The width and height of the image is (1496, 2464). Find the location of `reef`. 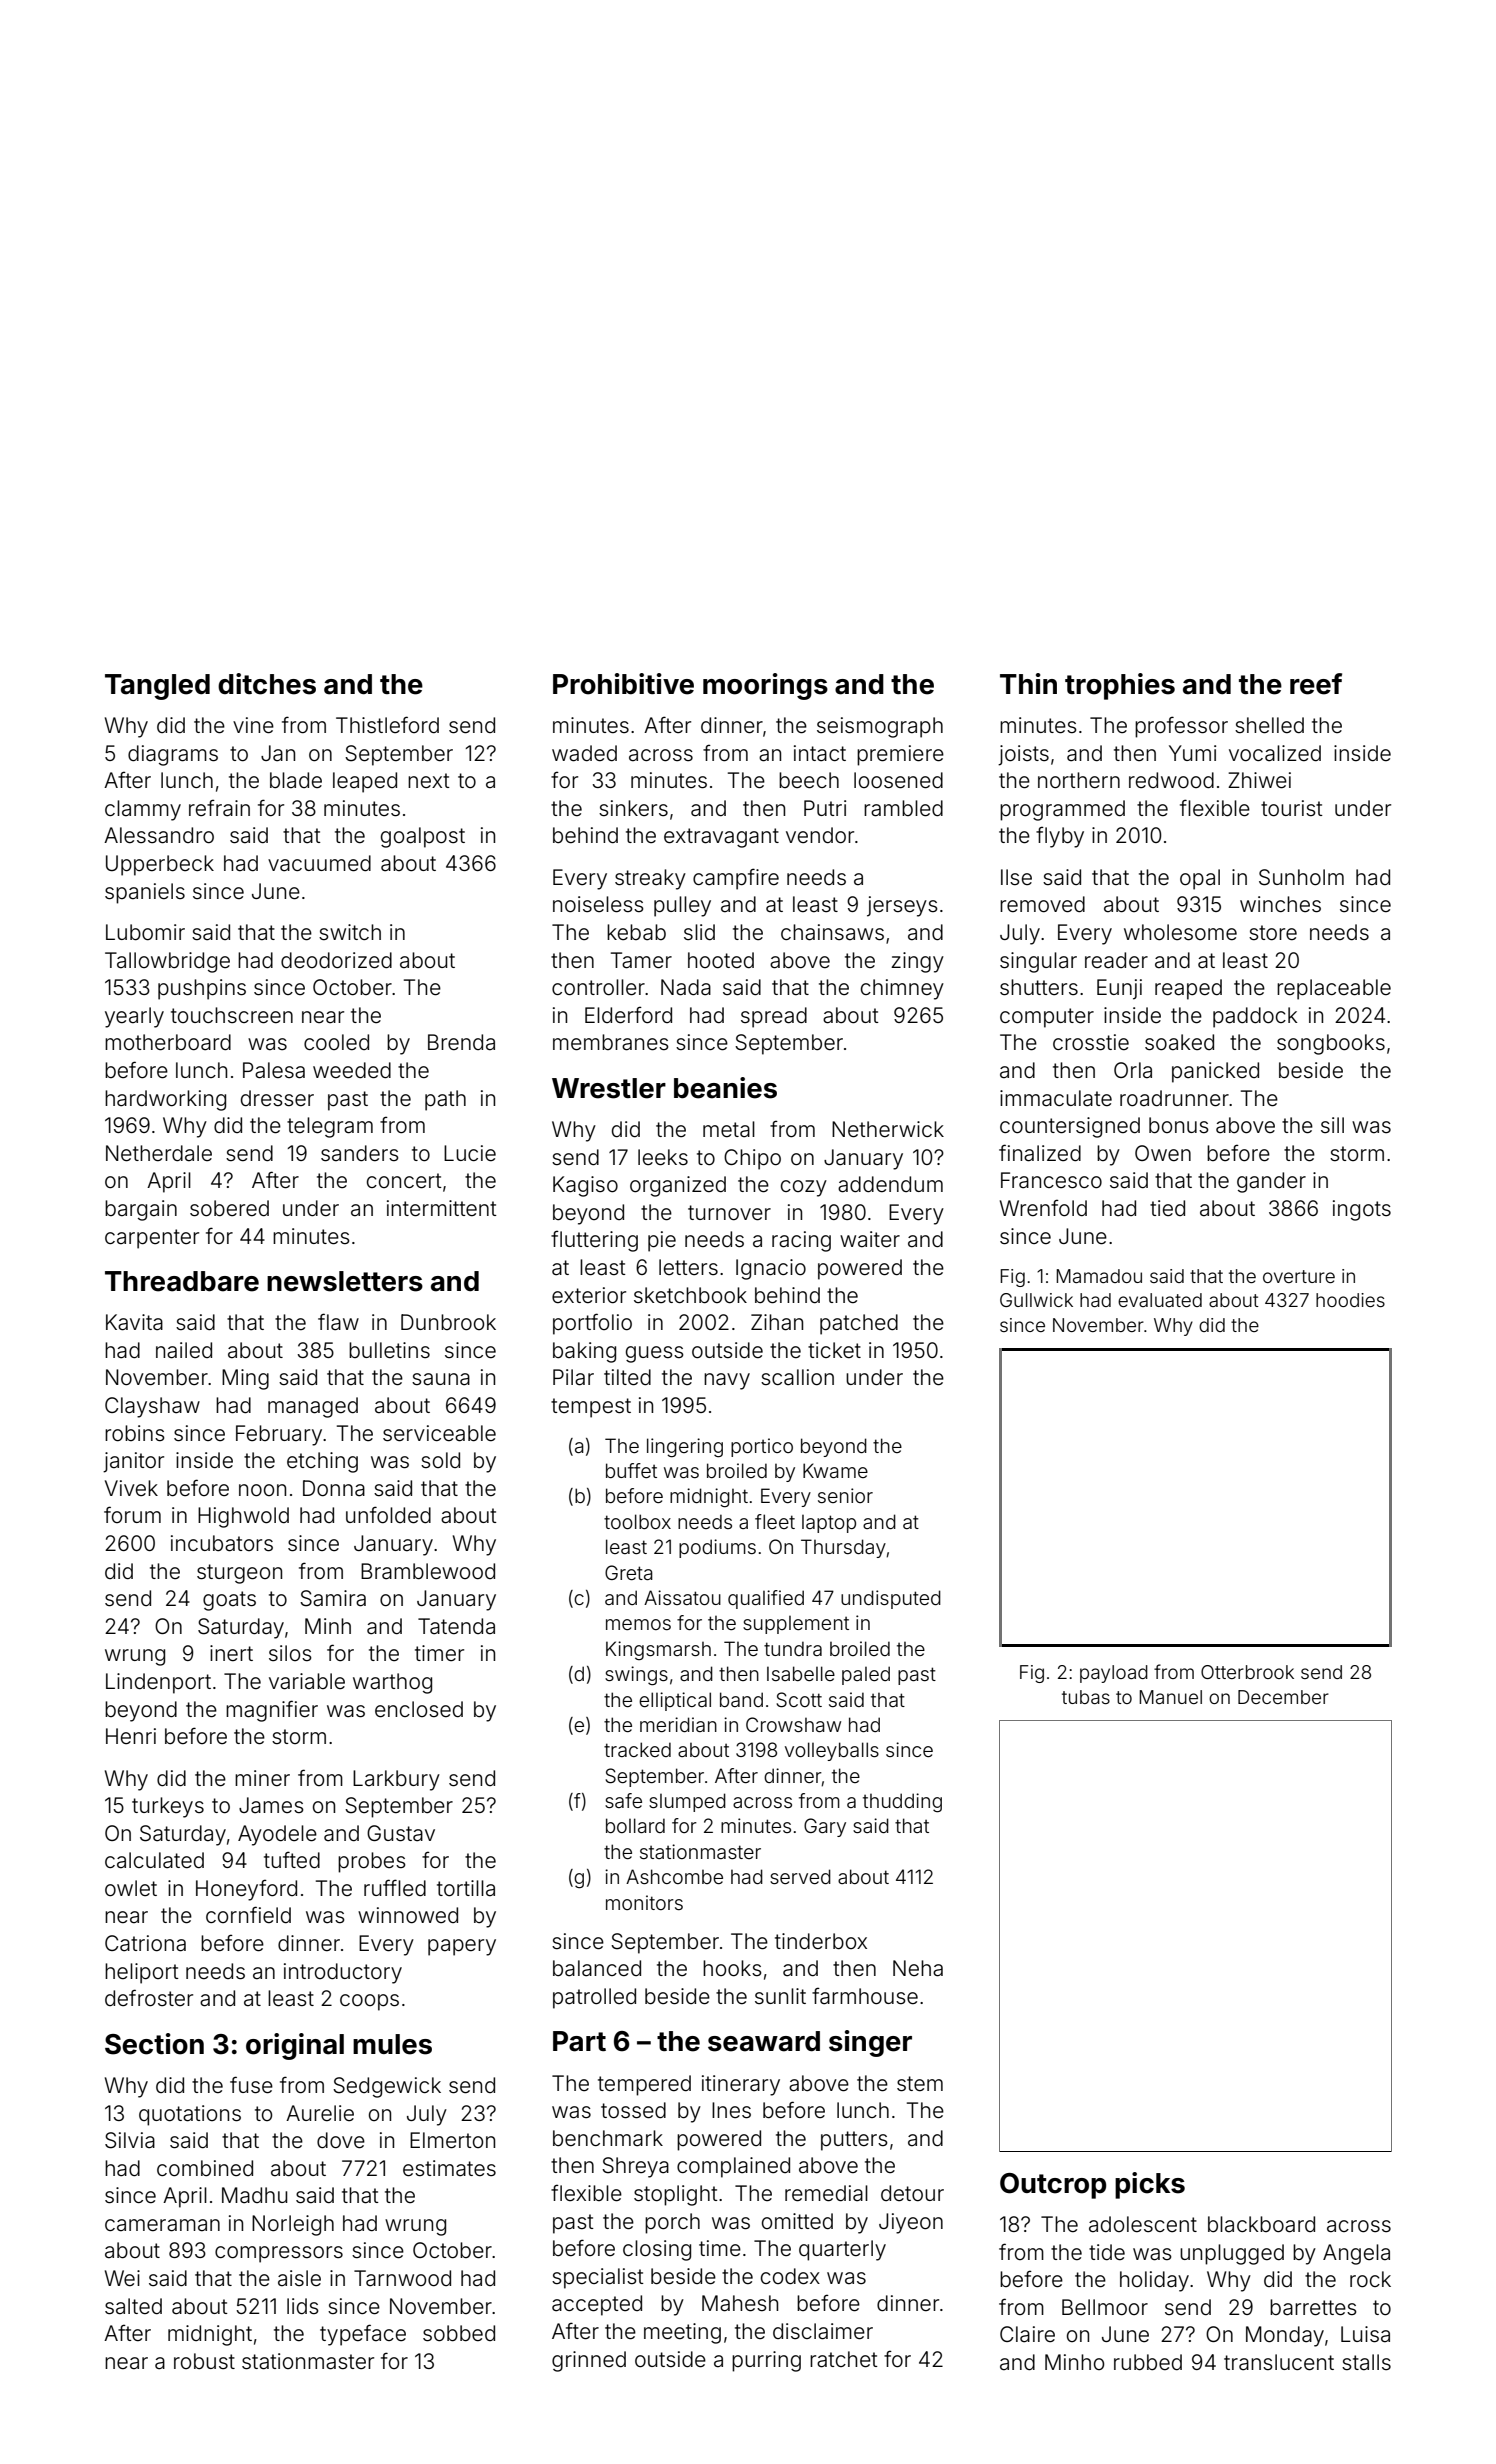

reef is located at coordinates (1316, 684).
